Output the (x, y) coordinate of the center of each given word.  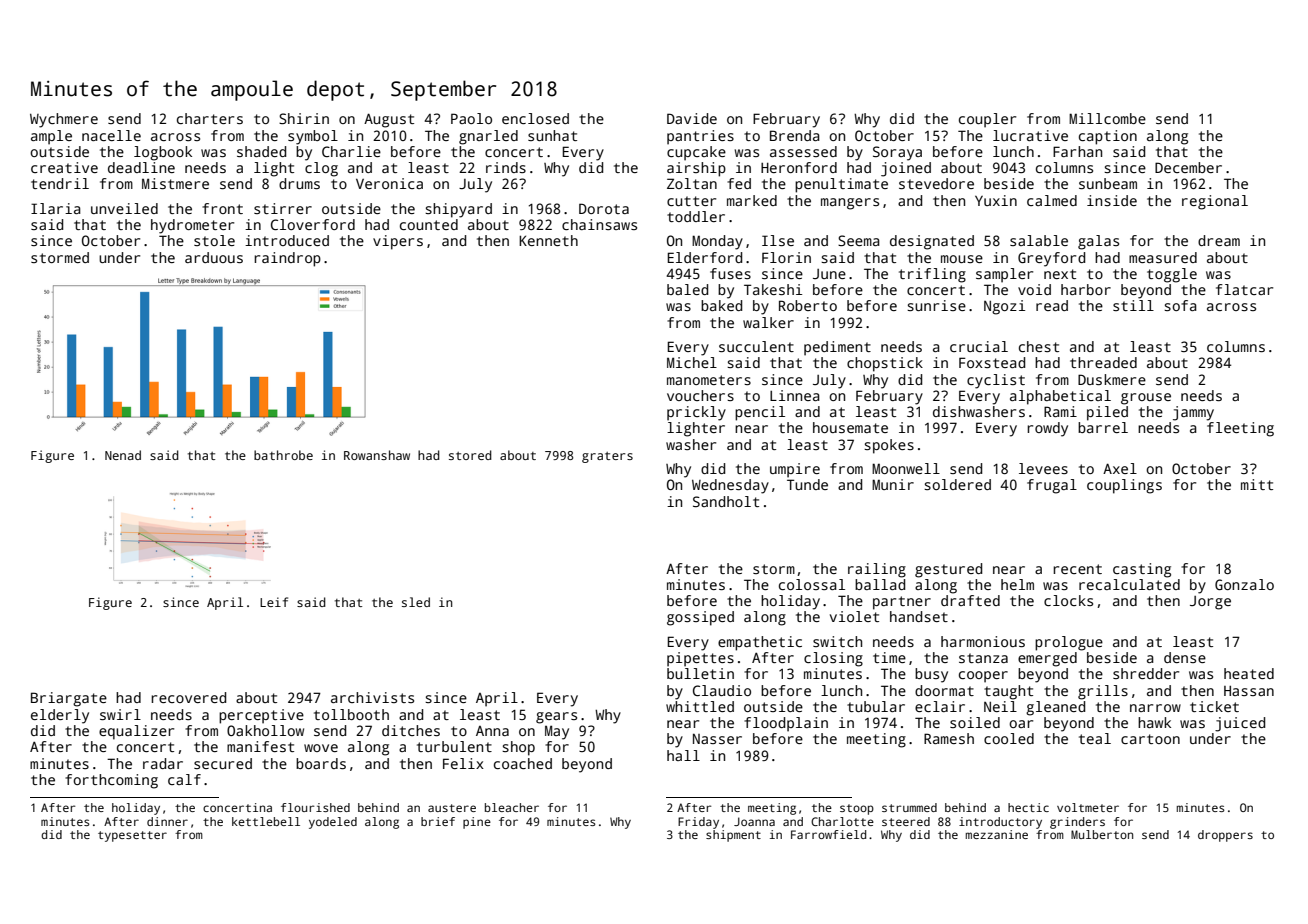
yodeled (333, 823)
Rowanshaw (377, 455)
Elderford (704, 257)
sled (416, 602)
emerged (1047, 659)
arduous (214, 257)
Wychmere (64, 120)
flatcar (1244, 289)
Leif (274, 602)
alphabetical (1060, 397)
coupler (987, 120)
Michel (692, 362)
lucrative (1030, 135)
